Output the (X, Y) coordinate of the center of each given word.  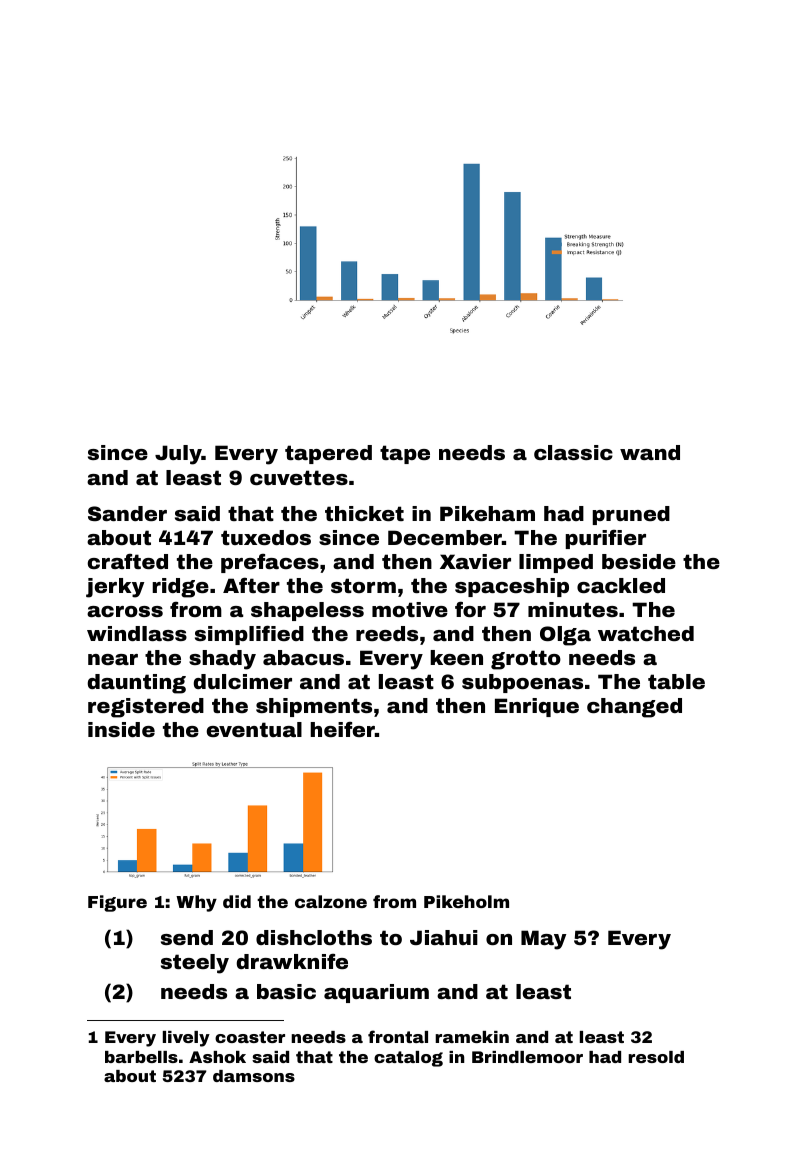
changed (634, 708)
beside (639, 561)
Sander (127, 513)
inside (121, 729)
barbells (141, 1057)
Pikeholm (466, 901)
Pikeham (487, 513)
